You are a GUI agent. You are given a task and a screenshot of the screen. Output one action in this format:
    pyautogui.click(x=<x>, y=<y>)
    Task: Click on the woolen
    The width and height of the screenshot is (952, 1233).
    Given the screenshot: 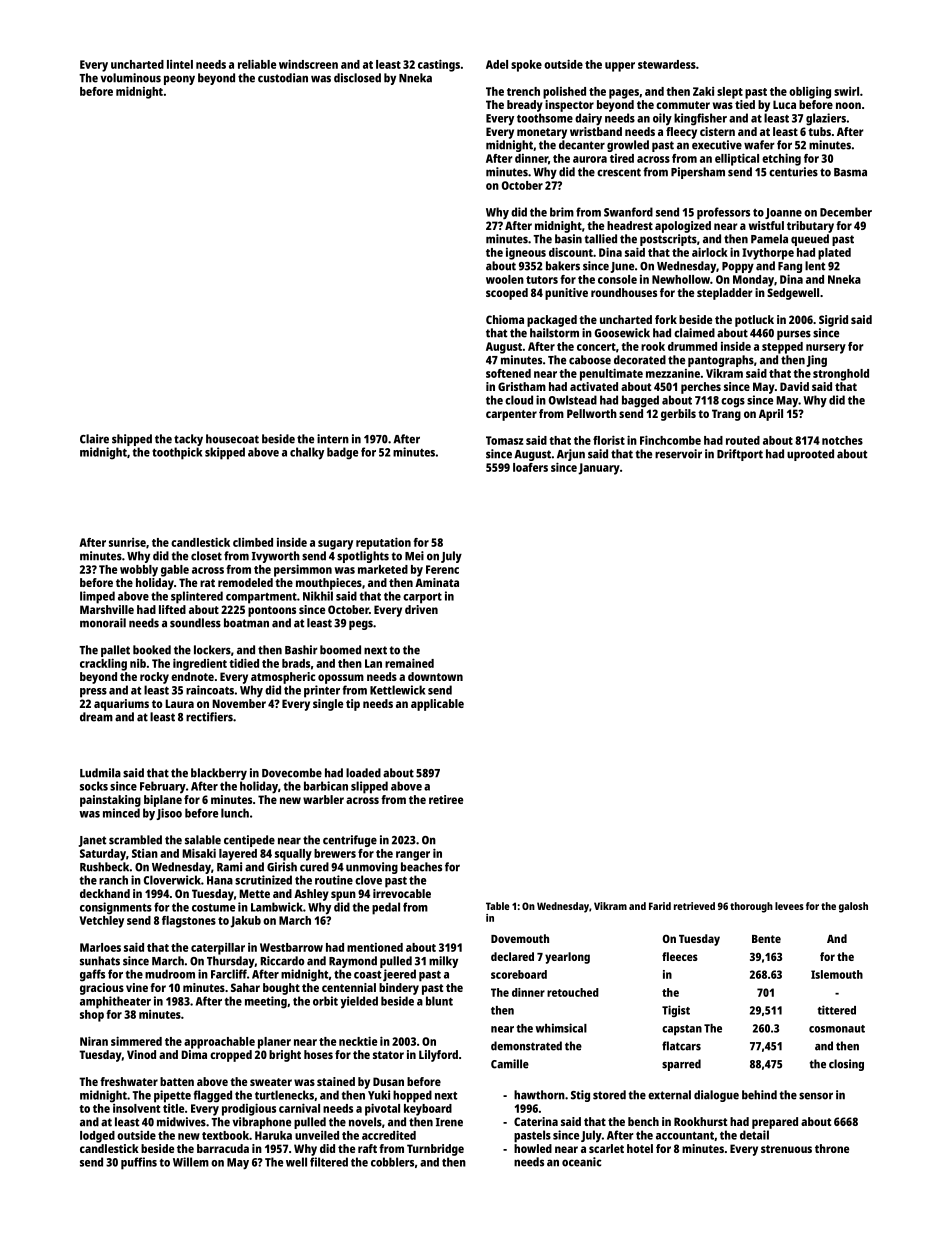 What is the action you would take?
    pyautogui.click(x=505, y=279)
